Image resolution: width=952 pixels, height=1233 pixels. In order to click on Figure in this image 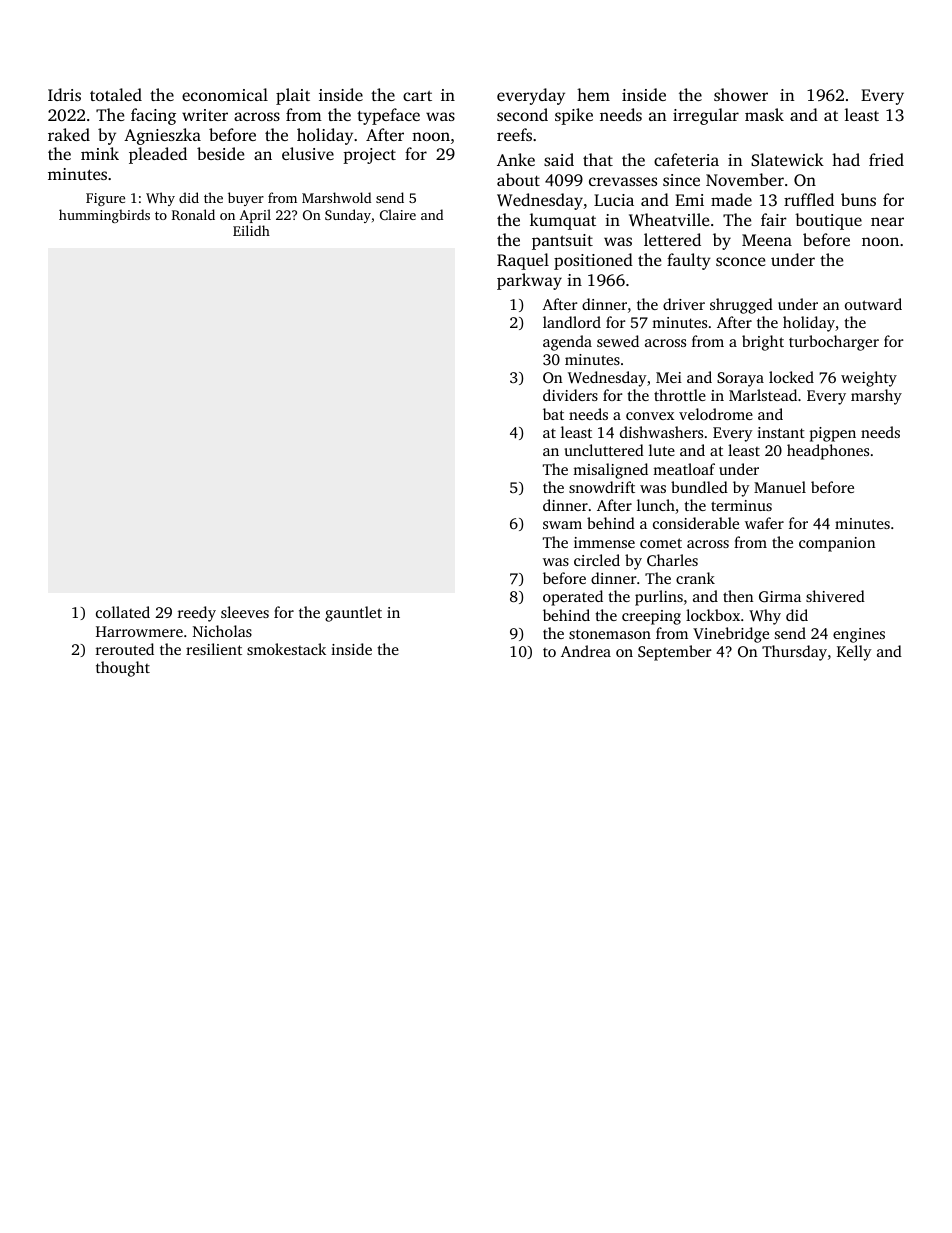, I will do `click(105, 199)`.
